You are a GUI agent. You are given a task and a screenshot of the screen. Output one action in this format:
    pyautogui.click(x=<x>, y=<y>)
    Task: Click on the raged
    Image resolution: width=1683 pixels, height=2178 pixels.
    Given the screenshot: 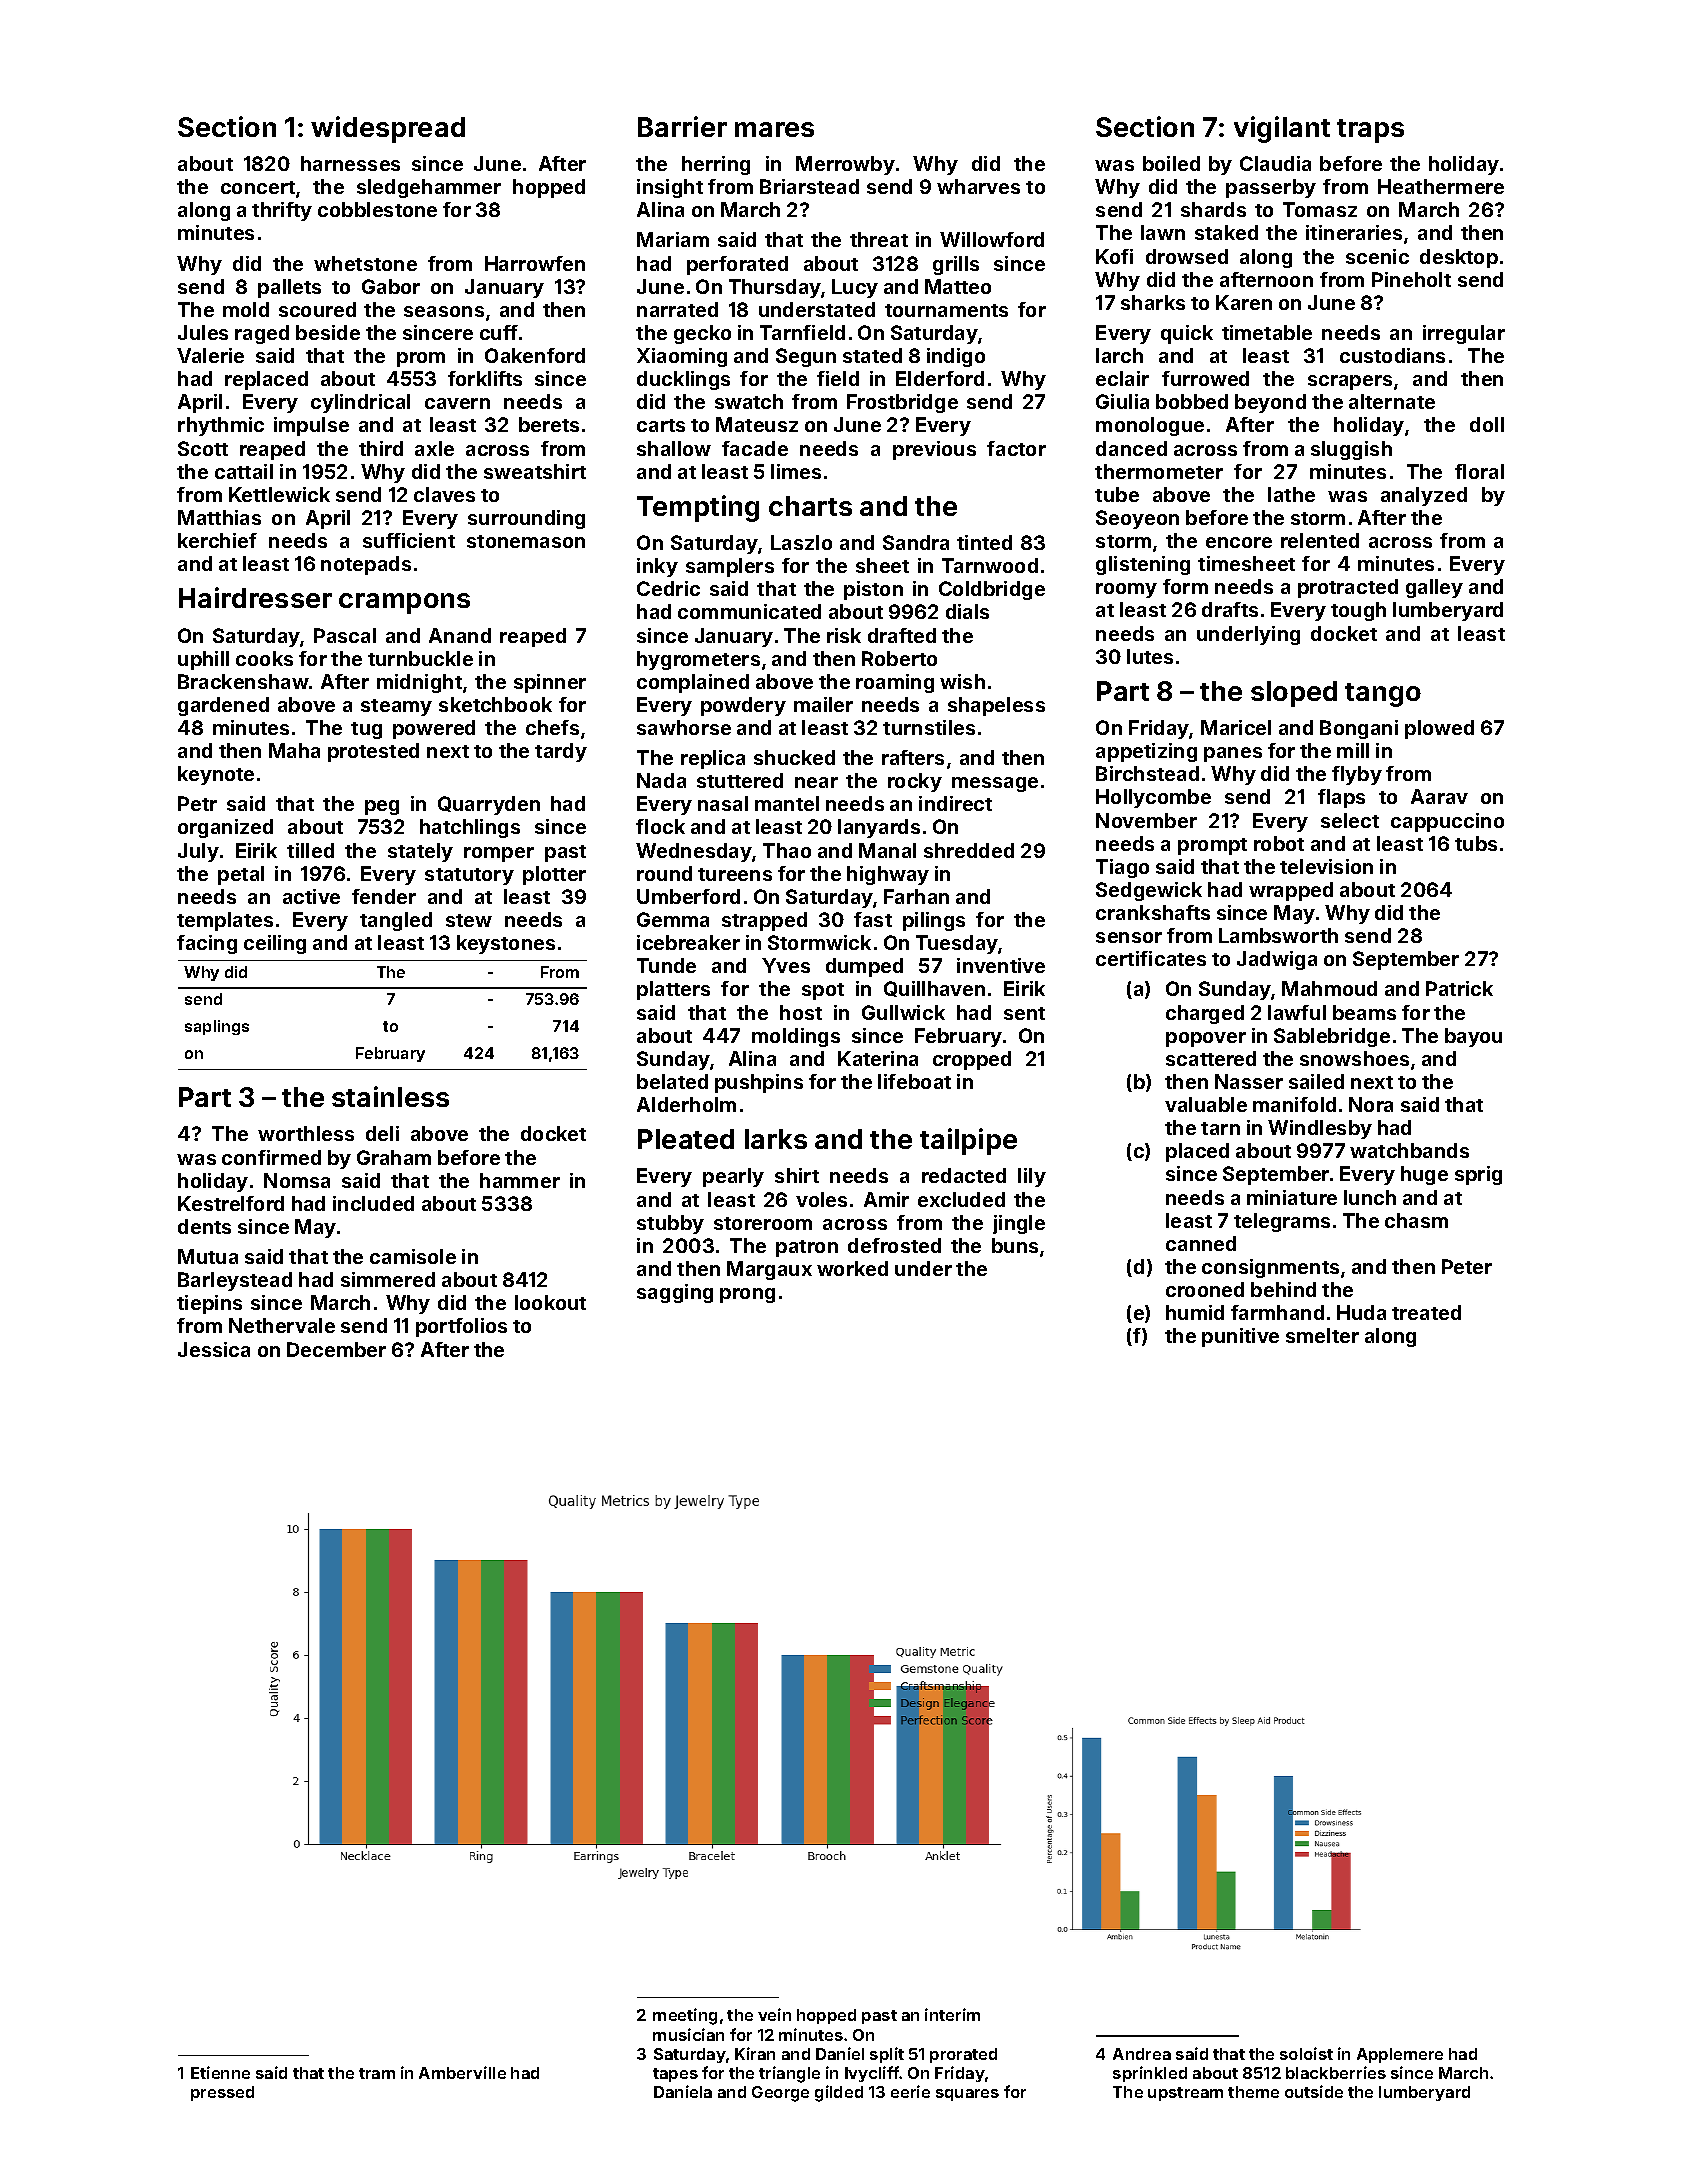 What is the action you would take?
    pyautogui.click(x=262, y=334)
